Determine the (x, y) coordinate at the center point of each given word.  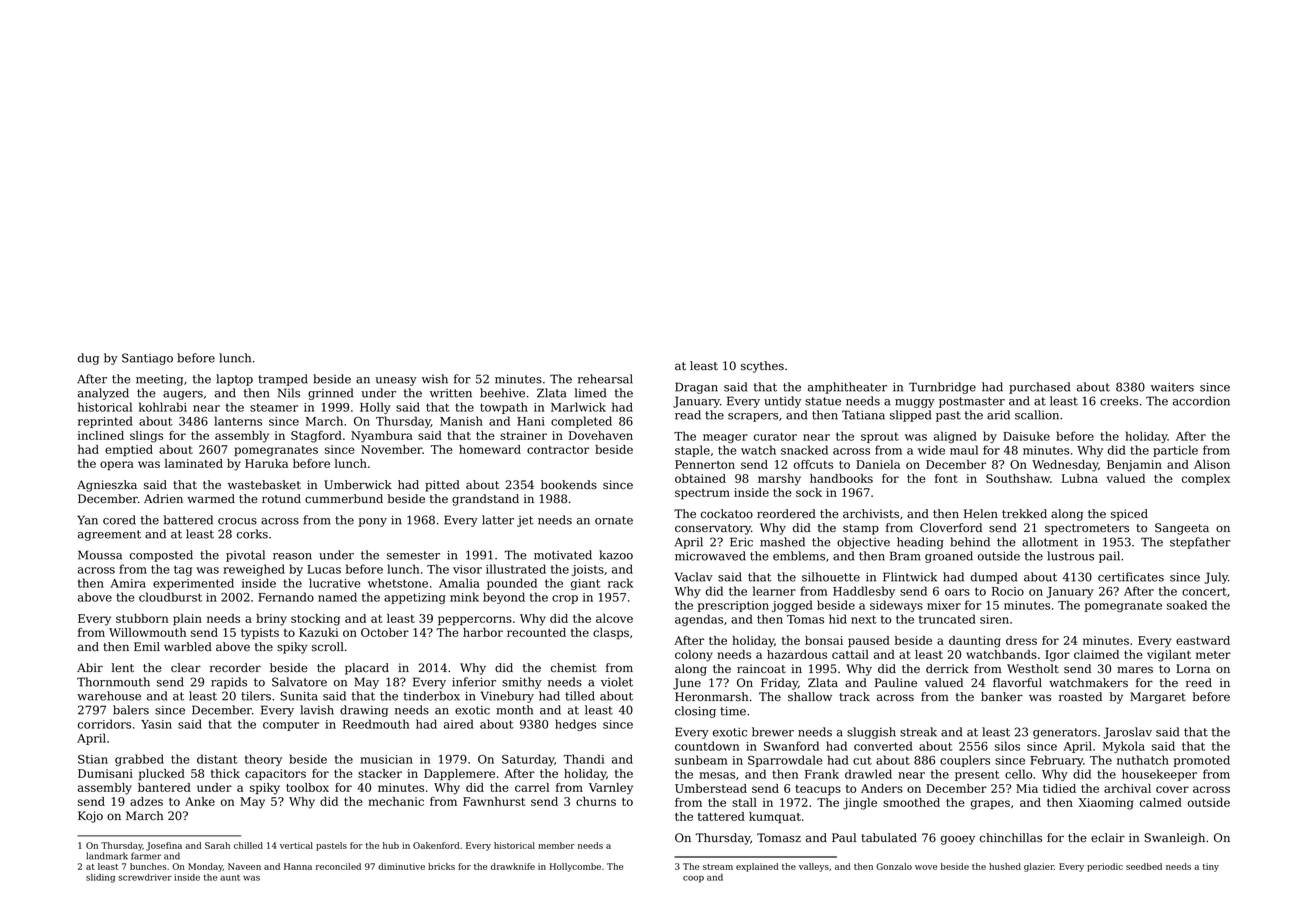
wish (435, 379)
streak (918, 732)
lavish (317, 710)
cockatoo (727, 514)
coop (693, 879)
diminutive (401, 866)
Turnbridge (942, 388)
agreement (109, 535)
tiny (1211, 867)
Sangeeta (1182, 529)
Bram (905, 556)
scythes (762, 367)
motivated (563, 555)
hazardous (797, 654)
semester (413, 555)
